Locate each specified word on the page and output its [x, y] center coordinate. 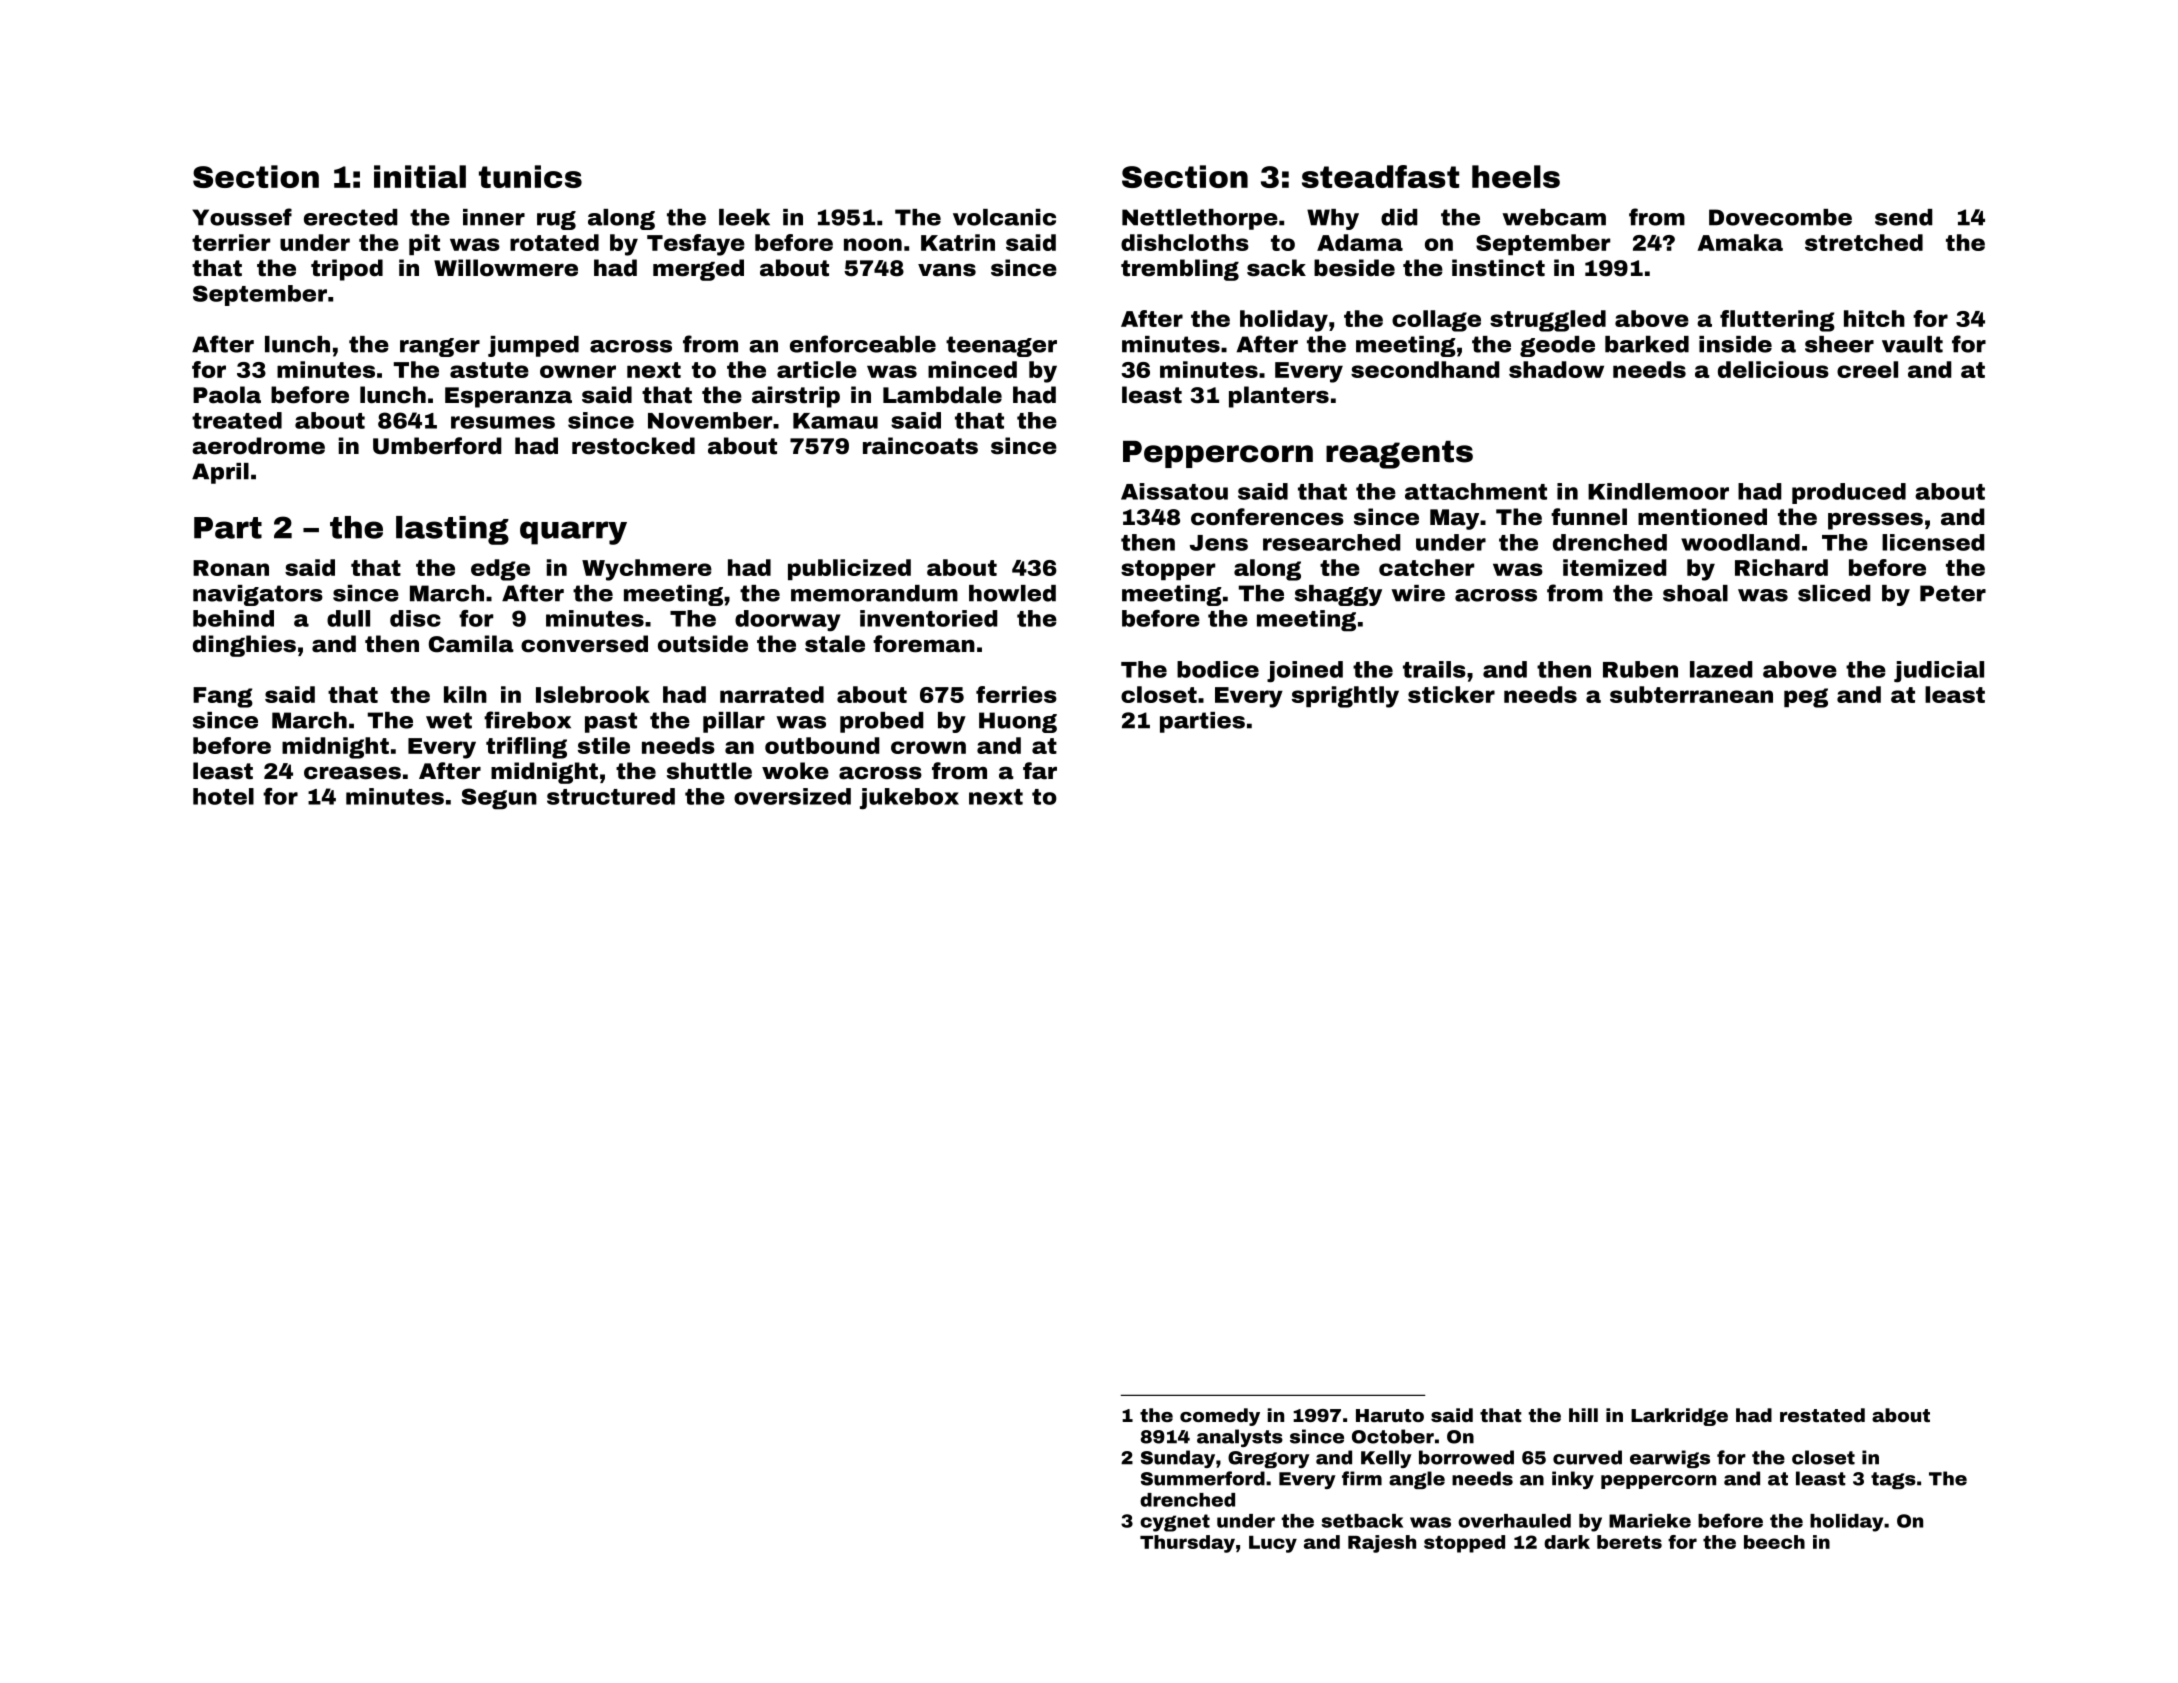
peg [1806, 698]
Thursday [1187, 1544]
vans [947, 270]
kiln [465, 694]
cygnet [1175, 1523]
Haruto [1390, 1415]
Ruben [1640, 669]
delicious [1773, 369]
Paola [227, 395]
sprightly [1345, 697]
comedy [1220, 1417]
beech [1774, 1542]
